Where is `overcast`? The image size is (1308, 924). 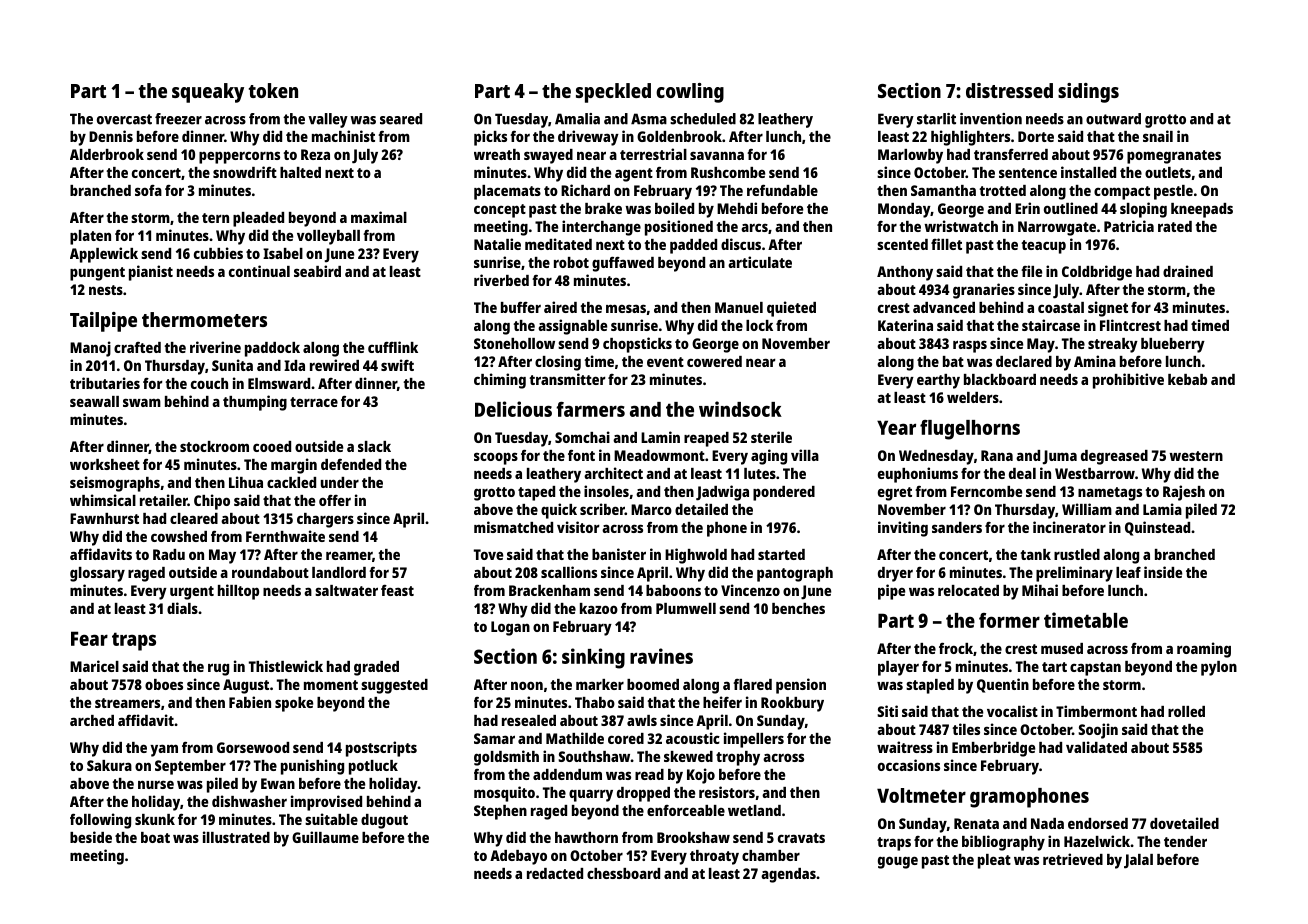
overcast is located at coordinates (124, 119).
